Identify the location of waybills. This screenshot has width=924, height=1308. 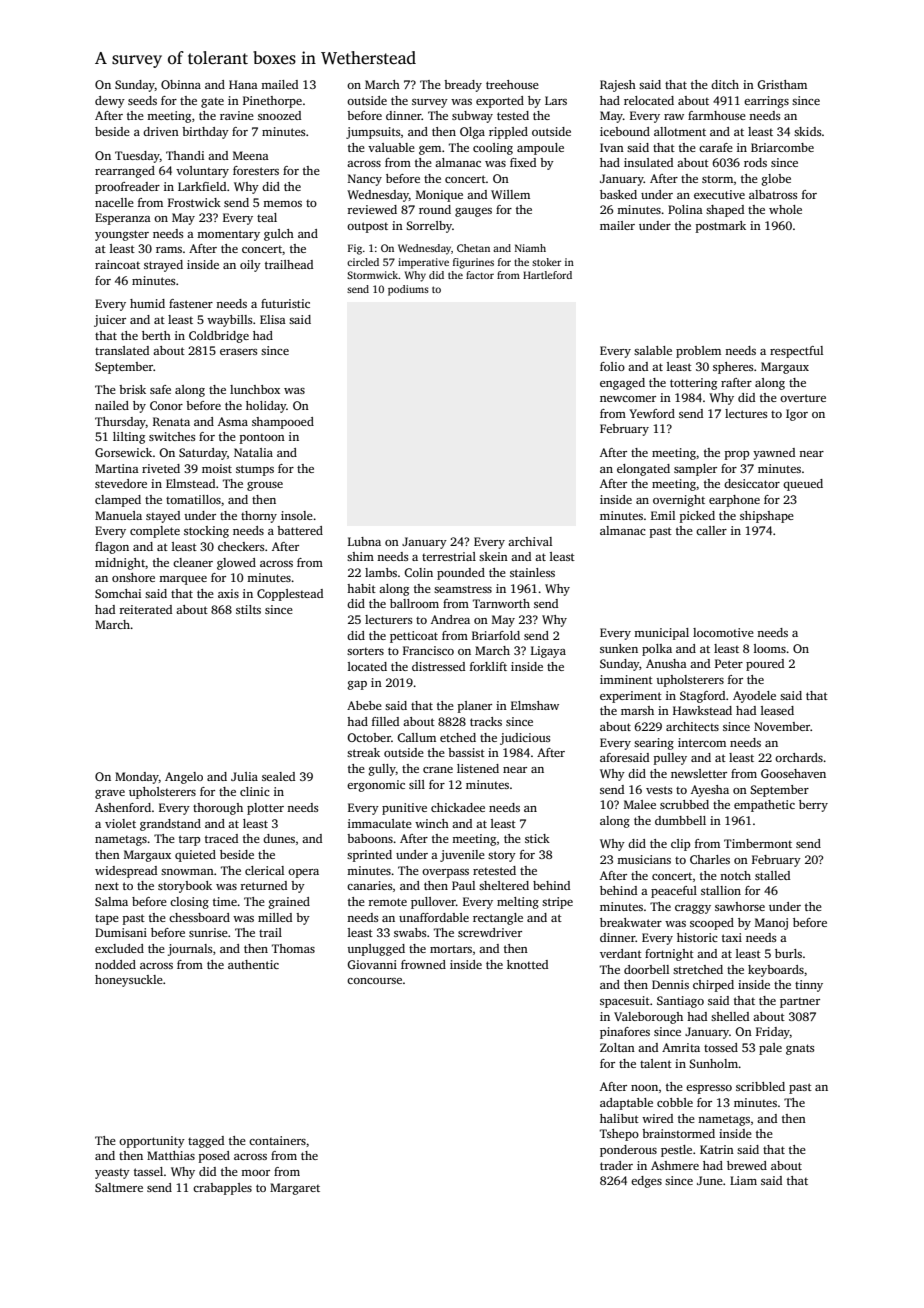
(229, 321).
